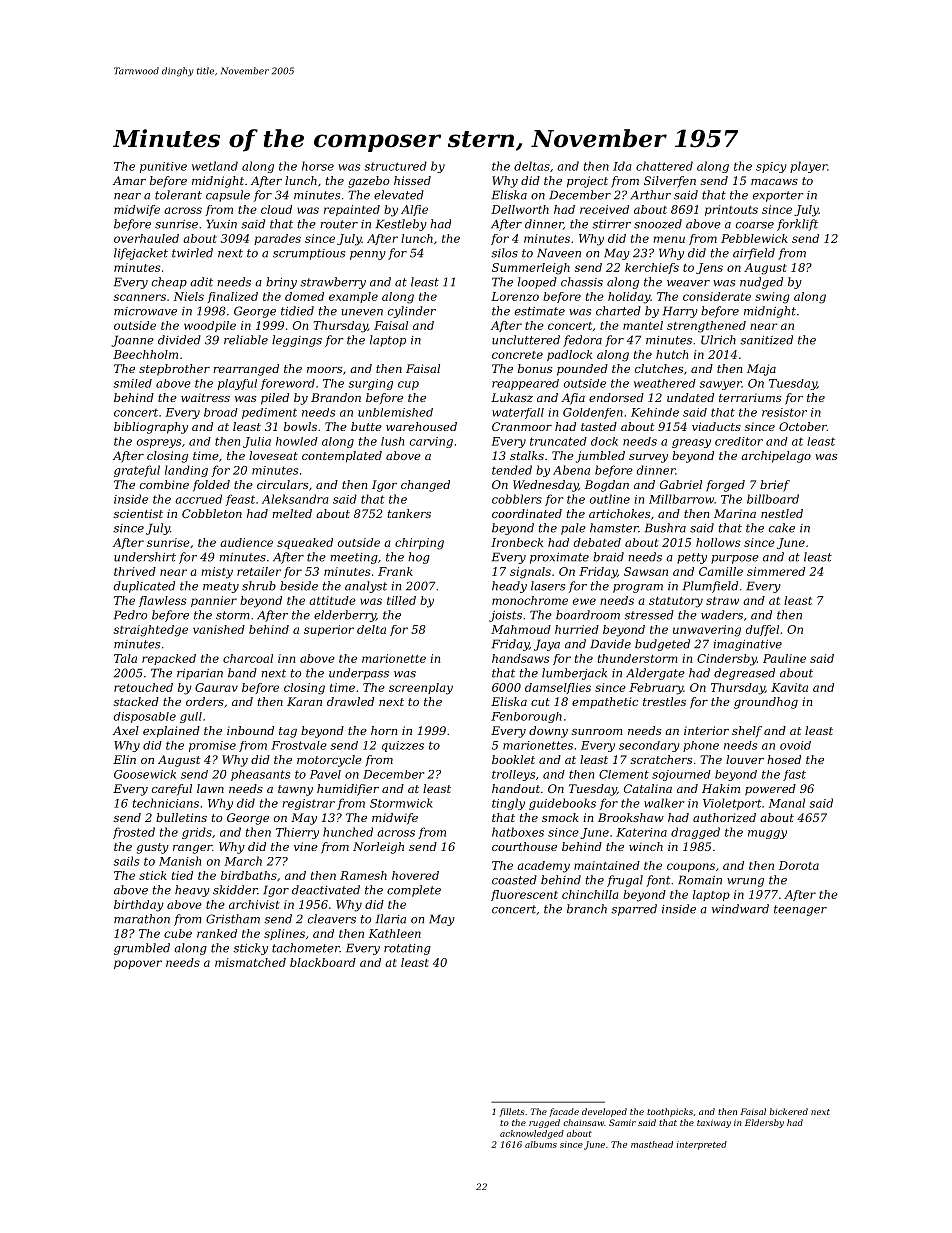  What do you see at coordinates (681, 499) in the image?
I see `Millbarrow` at bounding box center [681, 499].
